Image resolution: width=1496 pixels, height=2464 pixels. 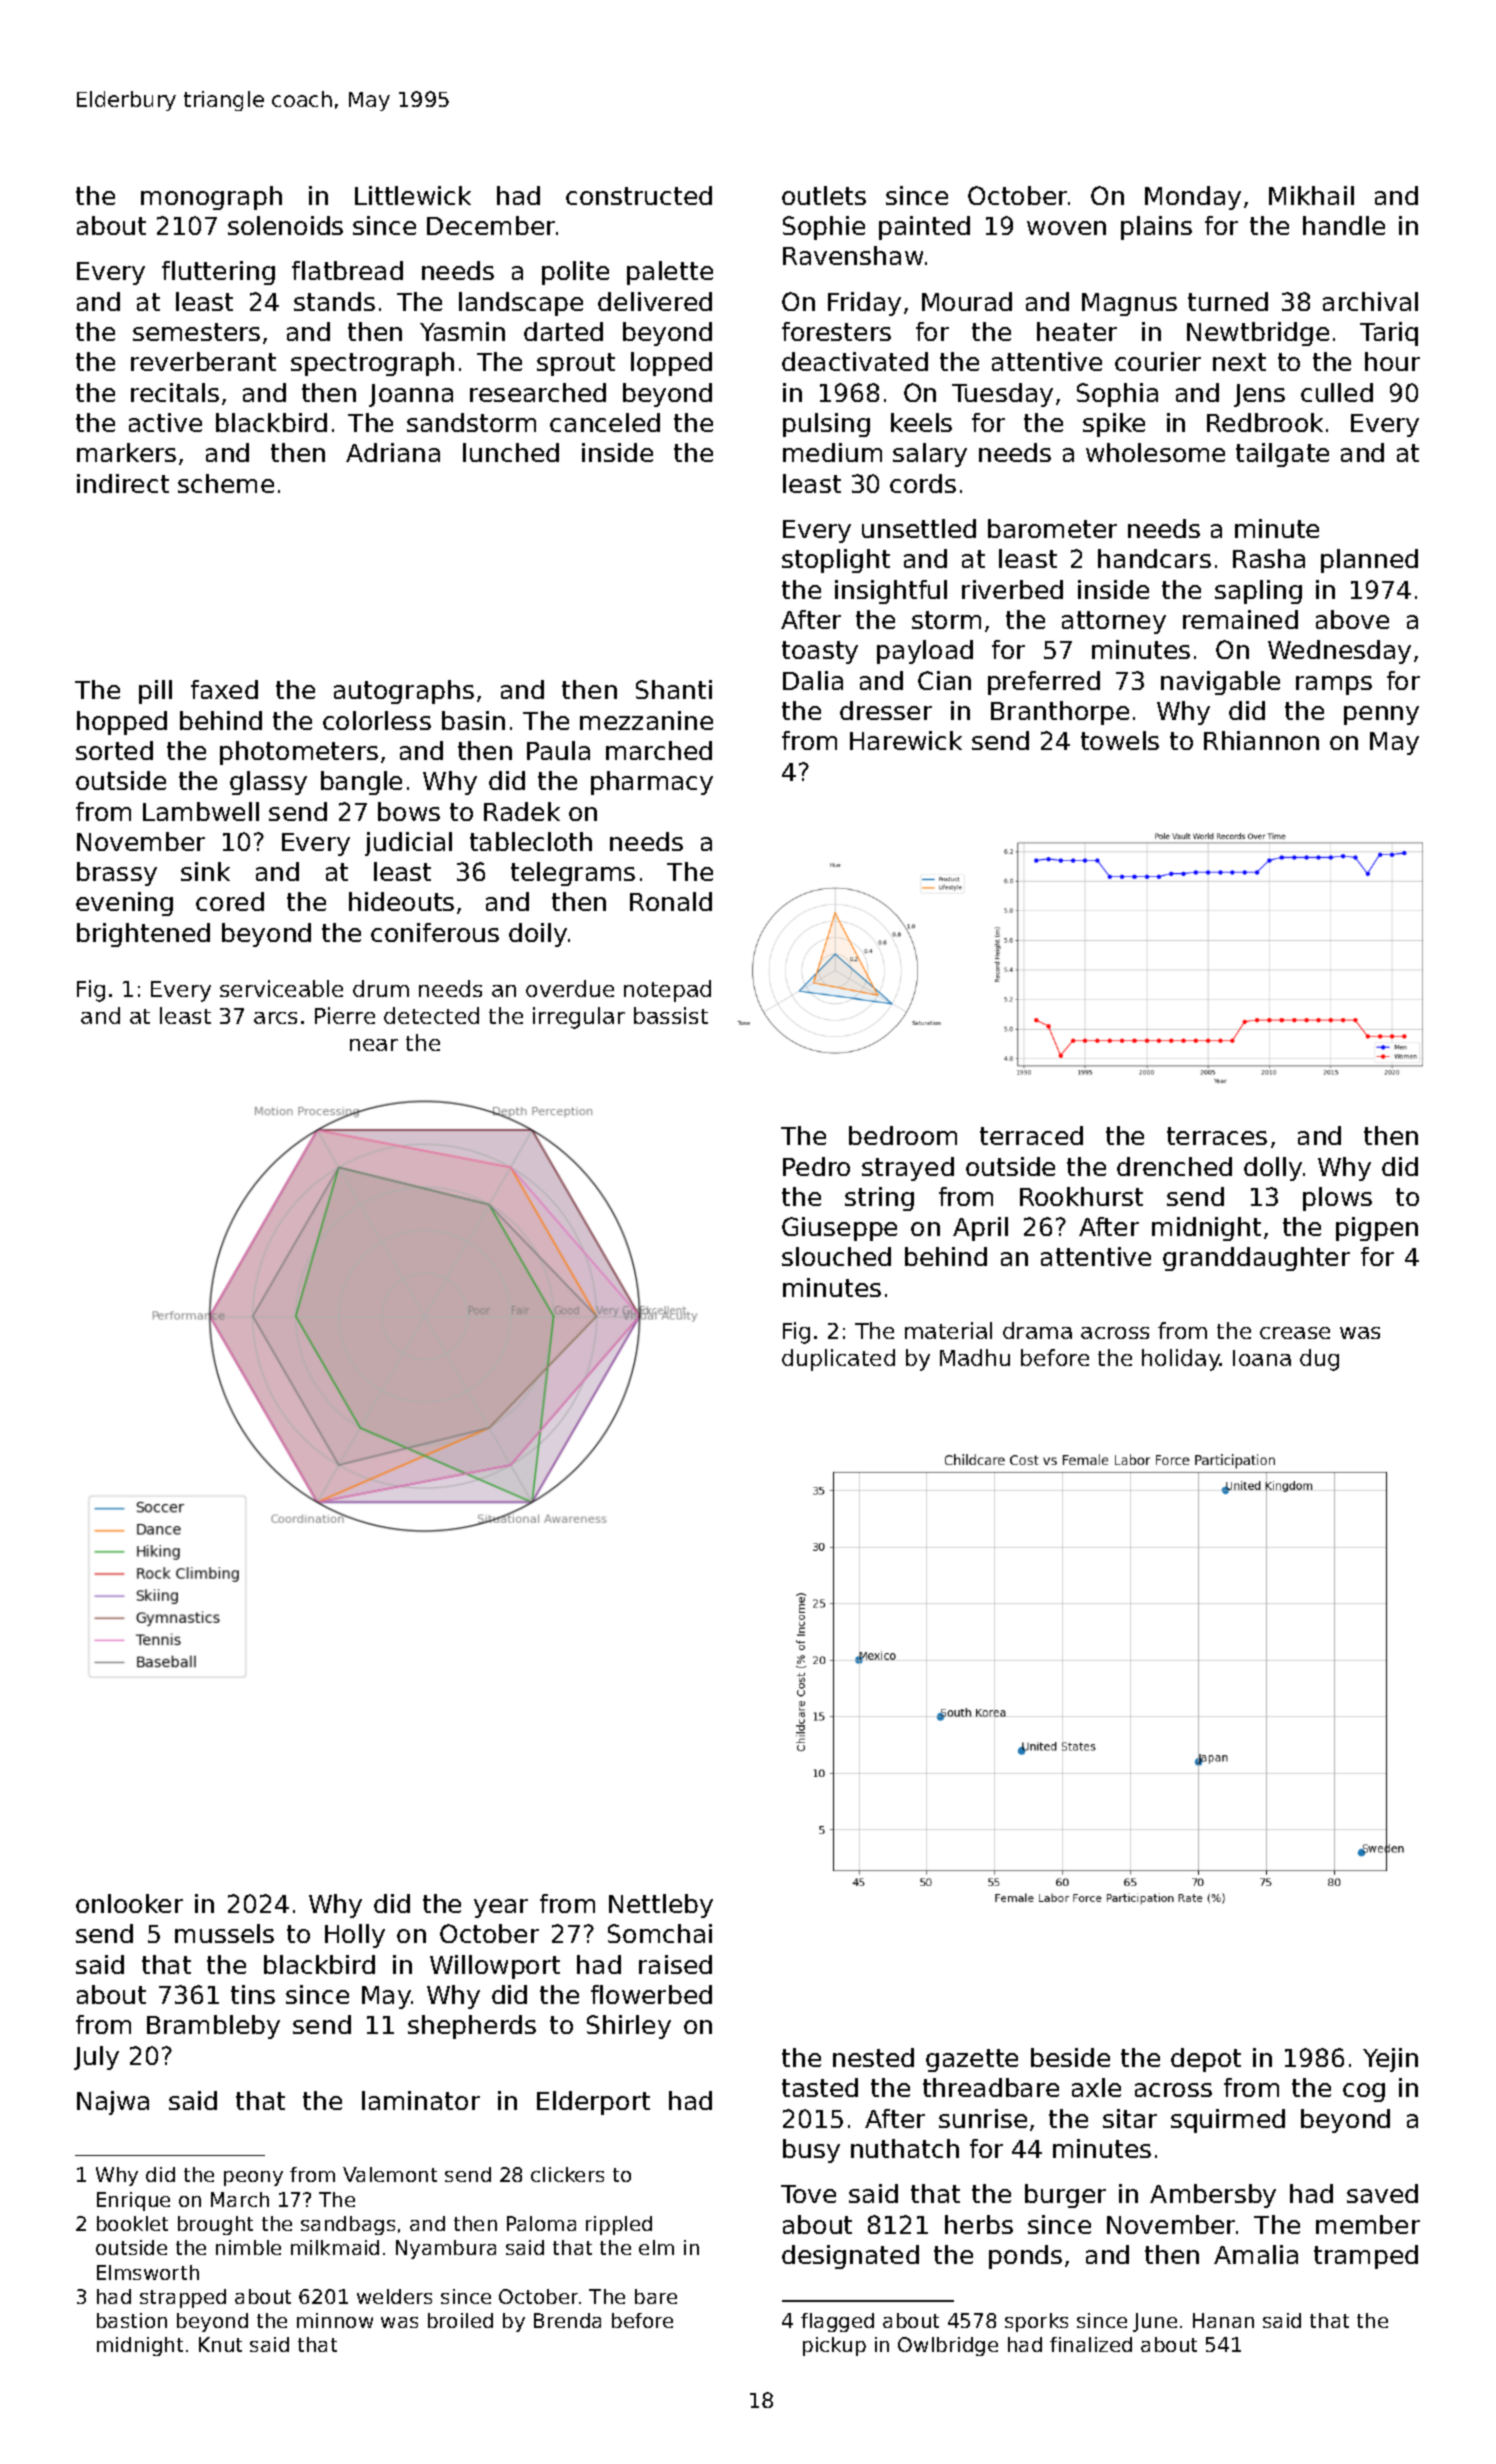 What do you see at coordinates (355, 1936) in the page?
I see `Holly` at bounding box center [355, 1936].
